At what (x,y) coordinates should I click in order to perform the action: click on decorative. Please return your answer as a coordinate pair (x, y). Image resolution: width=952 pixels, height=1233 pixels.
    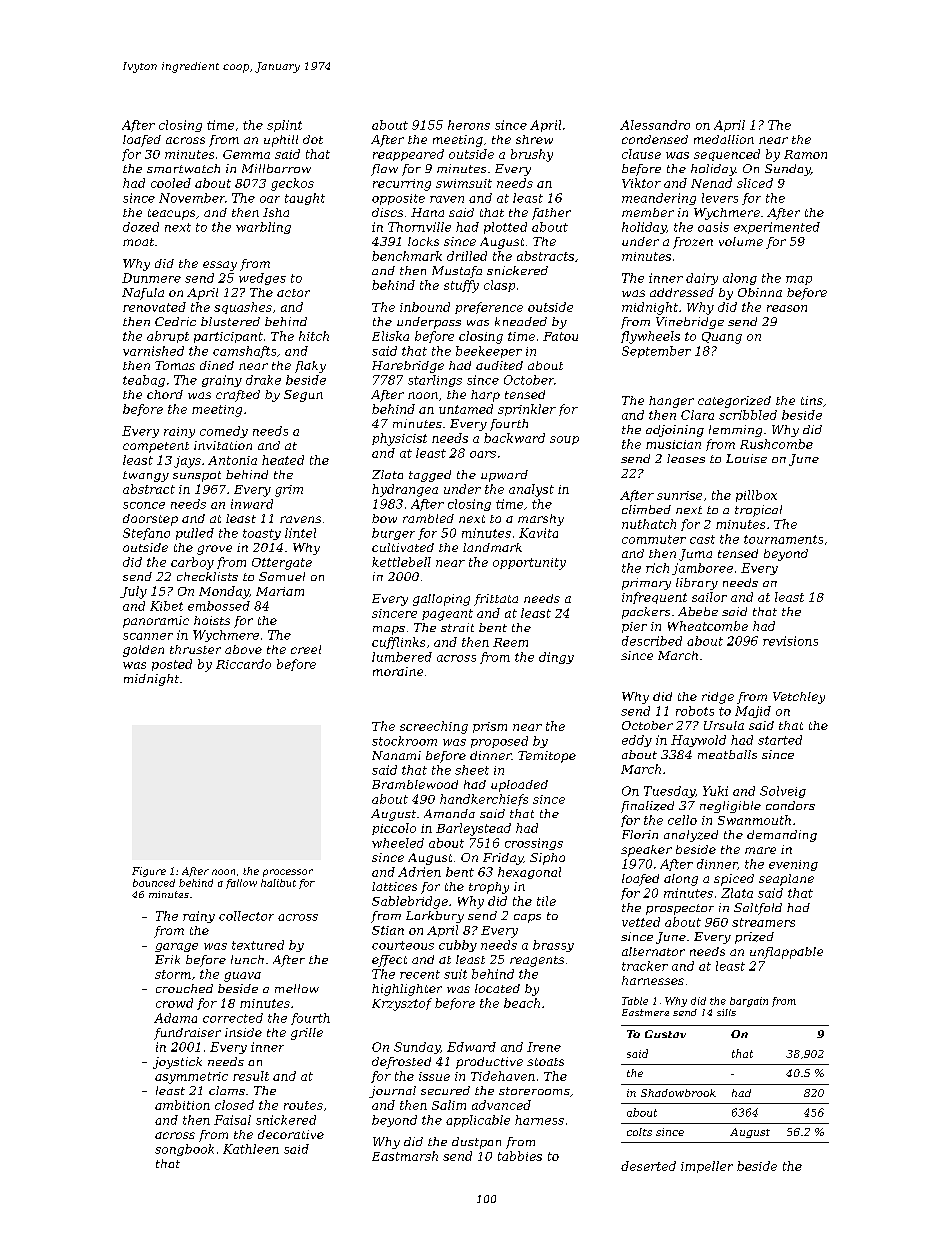
    Looking at the image, I should click on (291, 1134).
